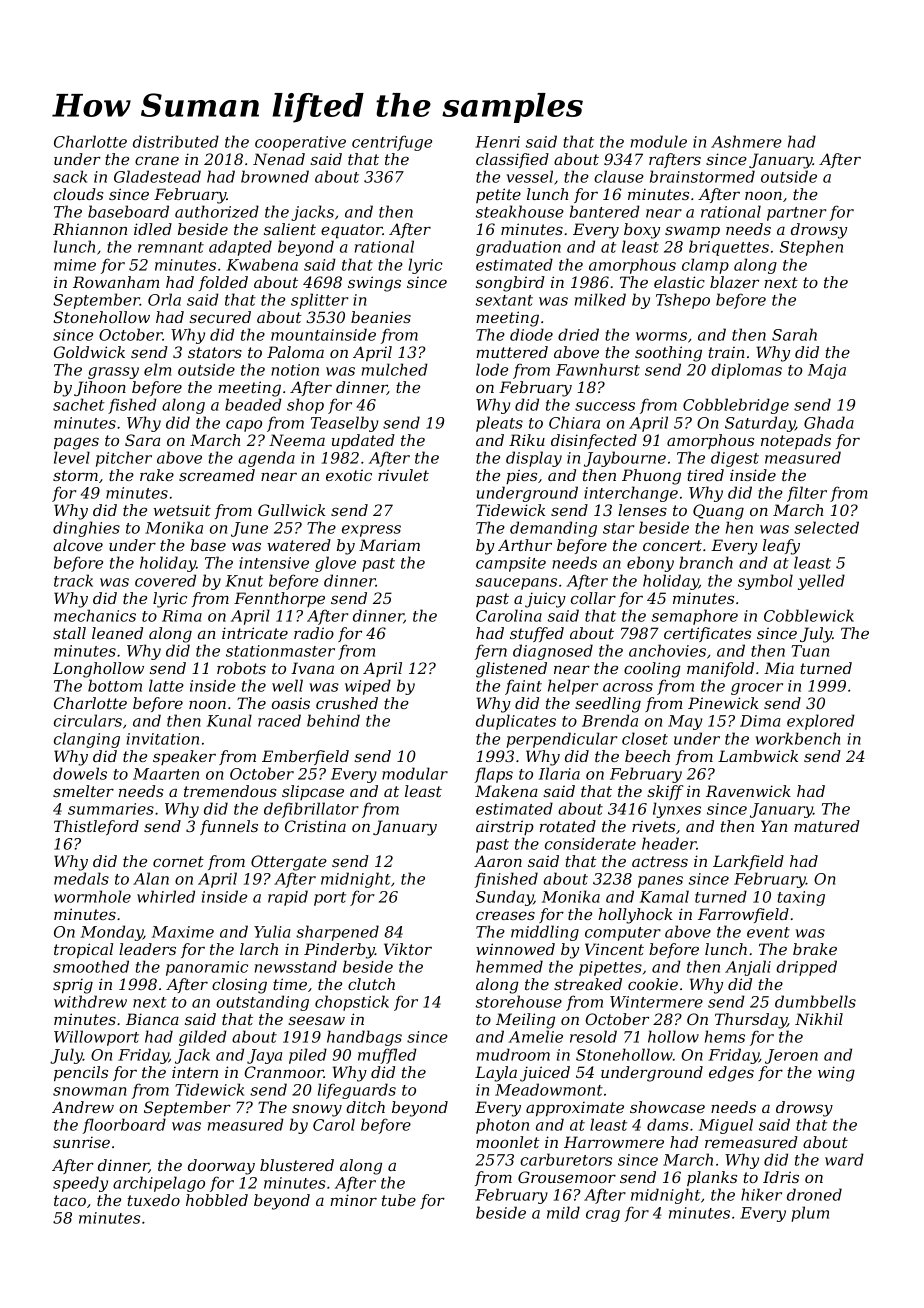 This screenshot has width=924, height=1308. Describe the element at coordinates (387, 1056) in the screenshot. I see `muffled` at that location.
